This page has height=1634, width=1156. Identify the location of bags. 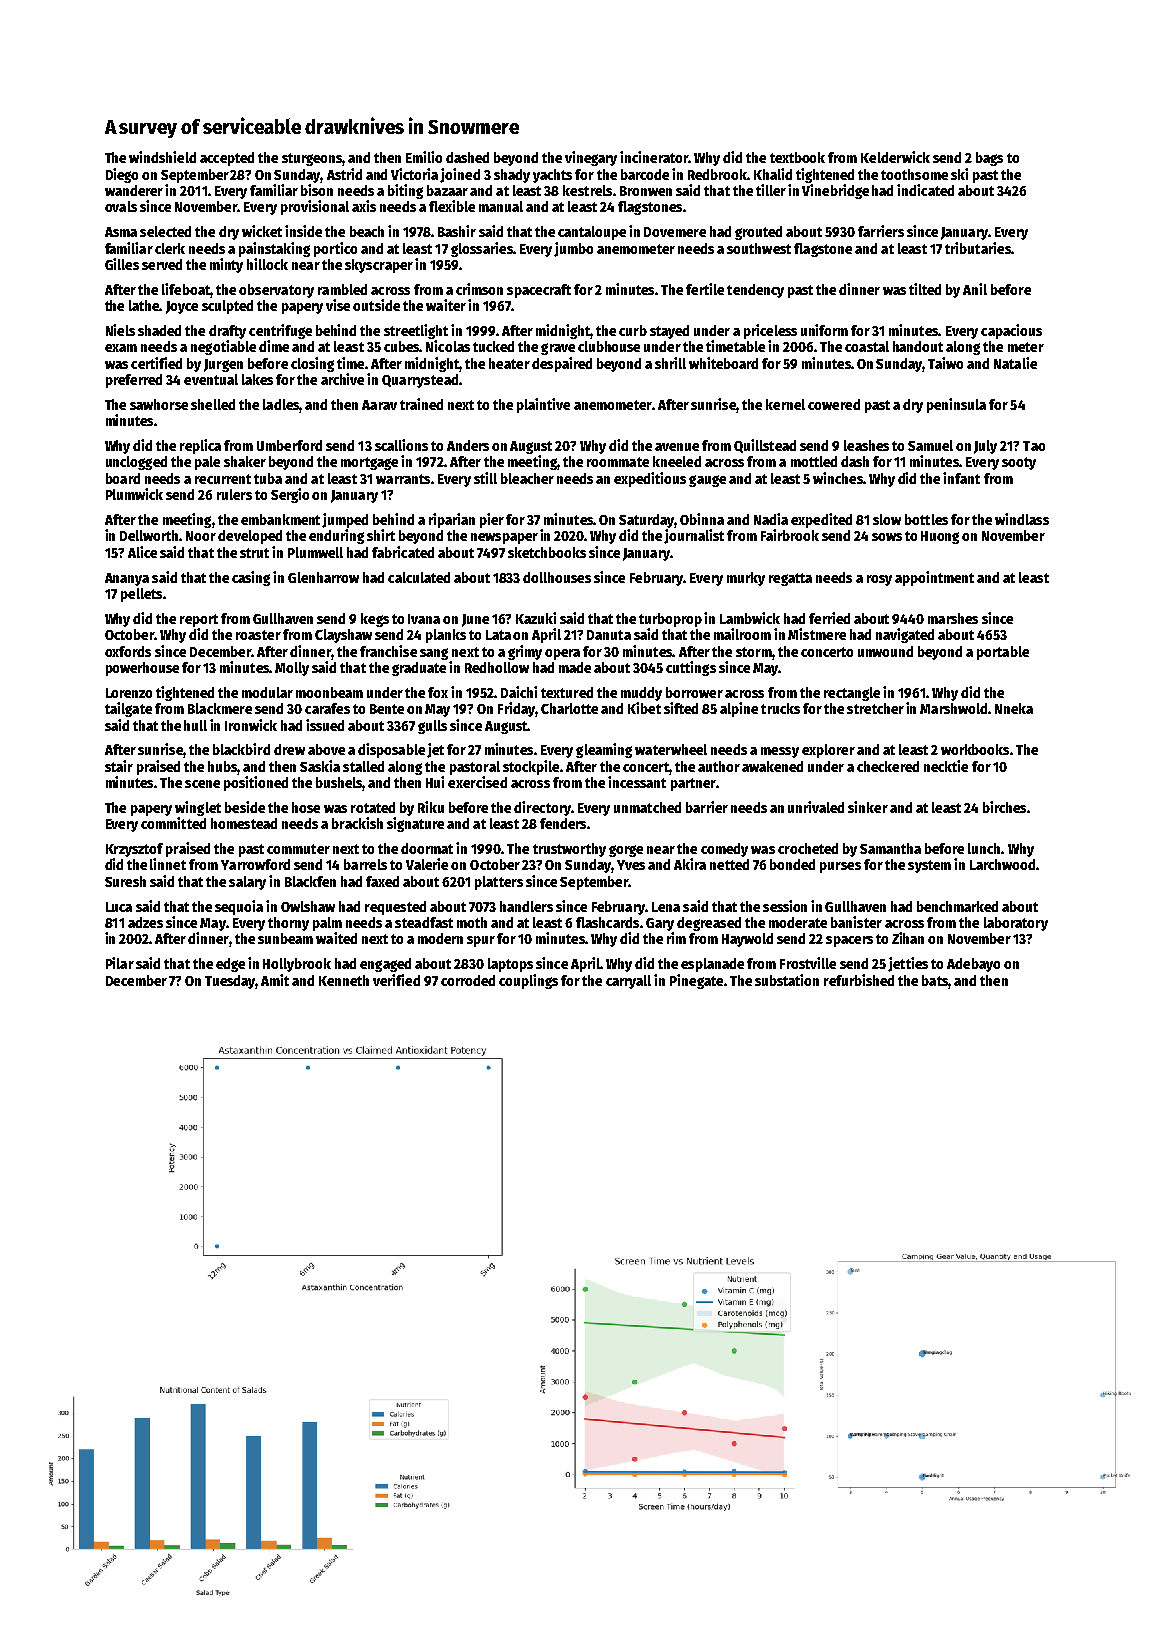
(989, 159).
